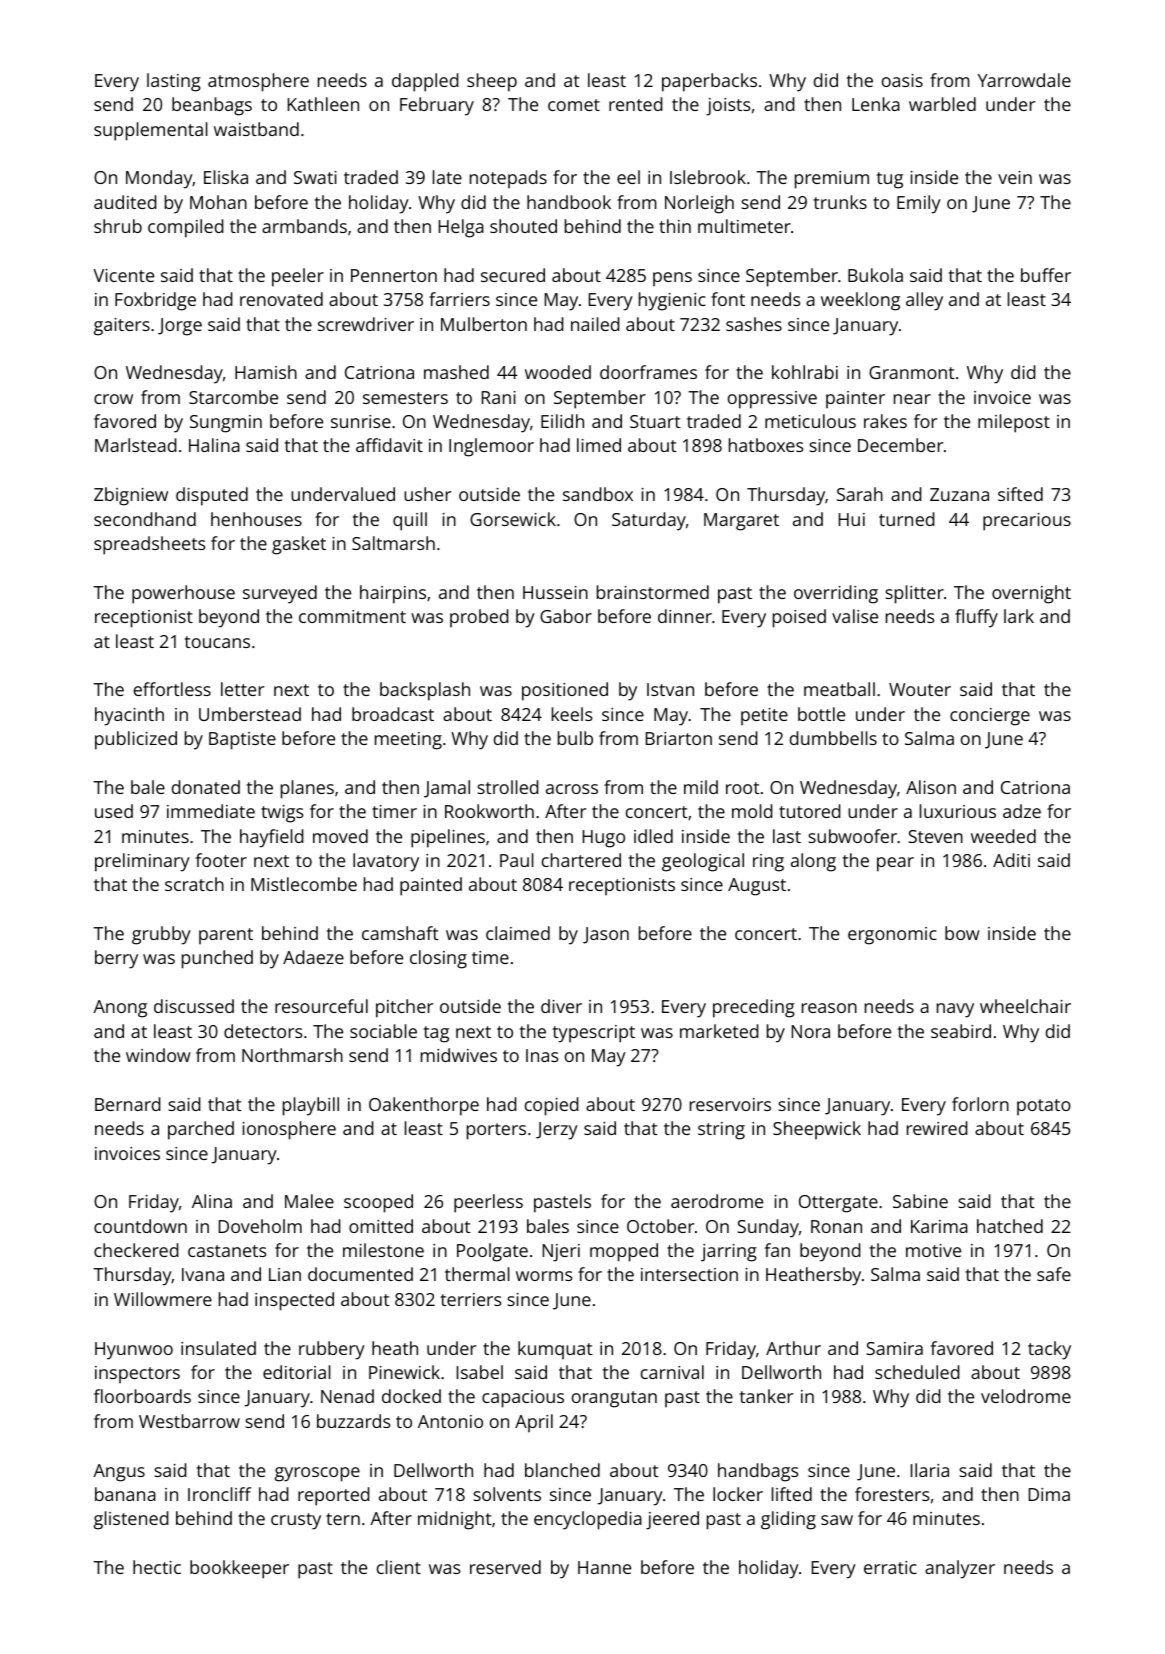  I want to click on Karima, so click(939, 1226).
